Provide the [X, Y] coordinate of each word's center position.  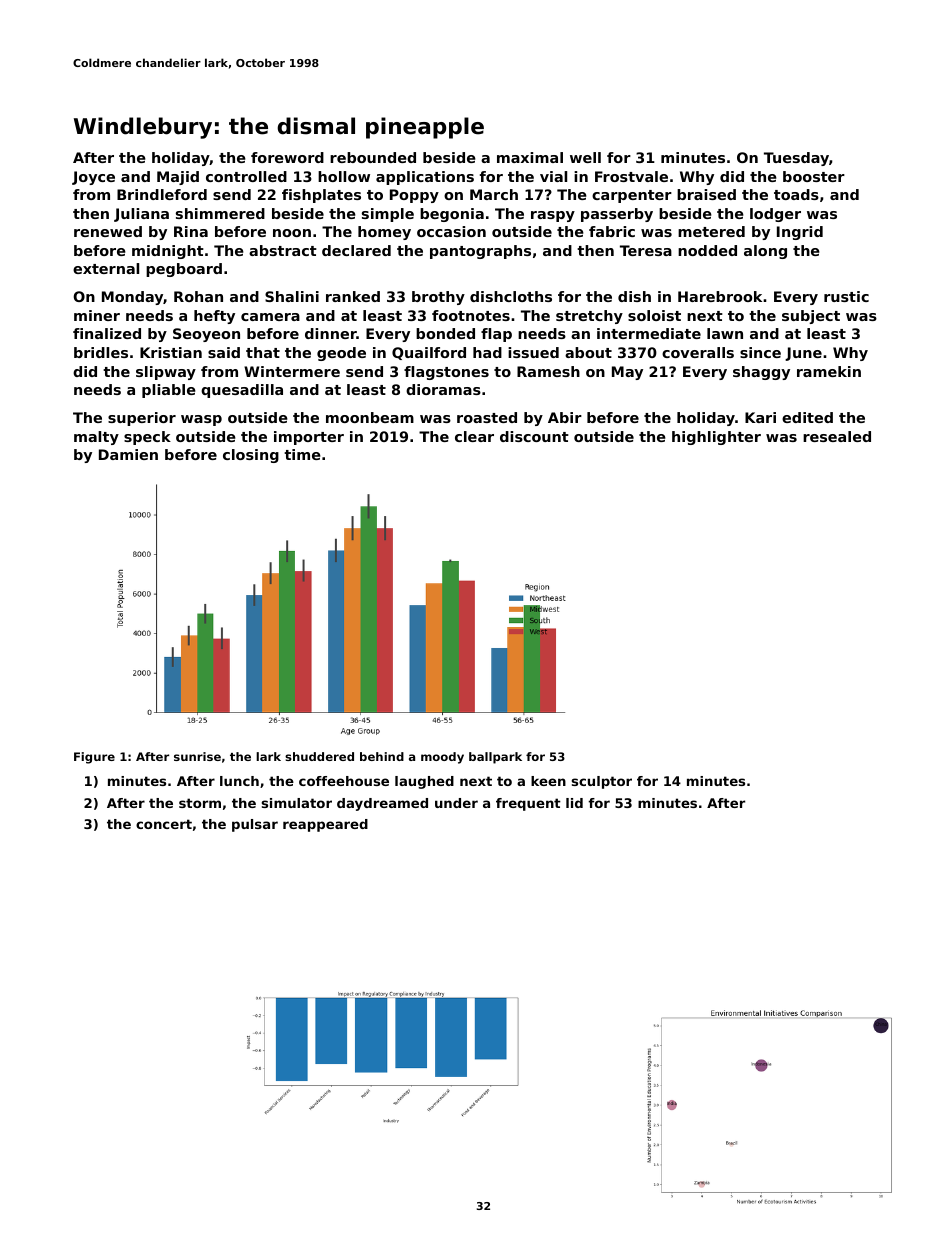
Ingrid [800, 233]
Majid [178, 178]
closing [251, 456]
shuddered [319, 756]
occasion [451, 231]
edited [807, 417]
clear [474, 436]
